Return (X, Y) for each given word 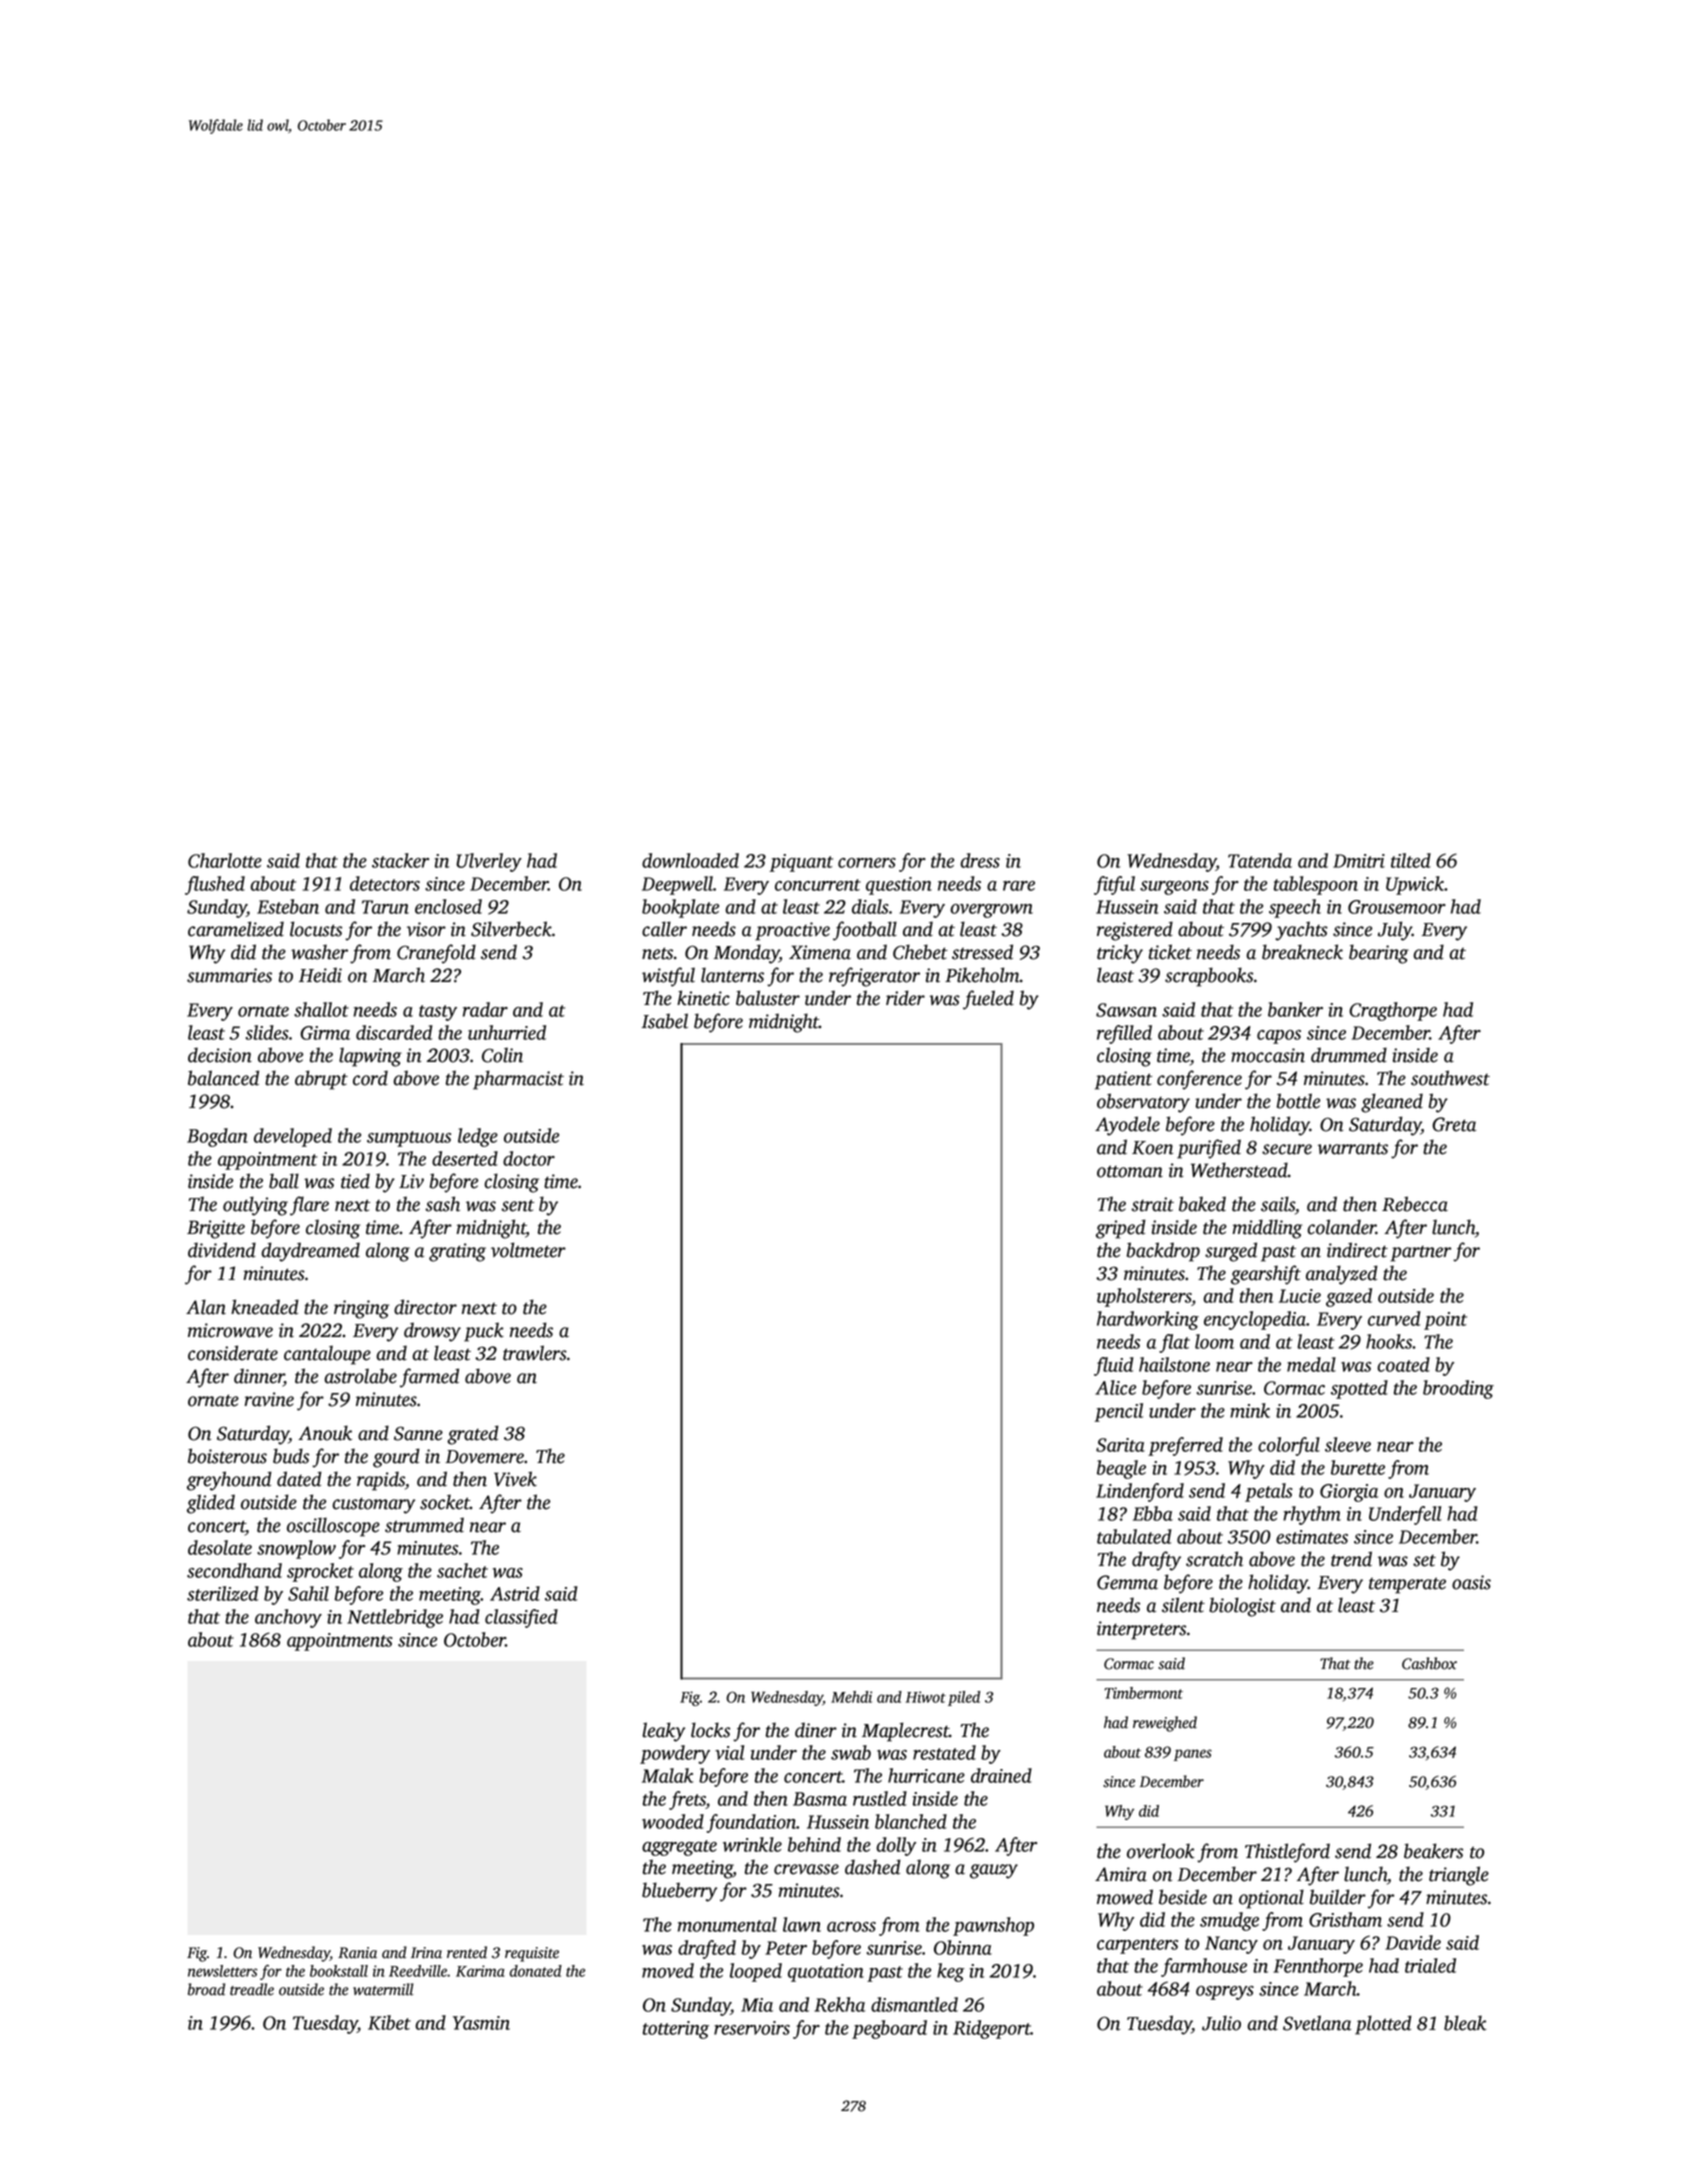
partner (1420, 1253)
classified (521, 1618)
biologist (1242, 1607)
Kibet (389, 2022)
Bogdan (217, 1137)
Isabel (665, 1021)
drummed (1349, 1055)
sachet (462, 1570)
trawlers (535, 1353)
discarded (394, 1032)
